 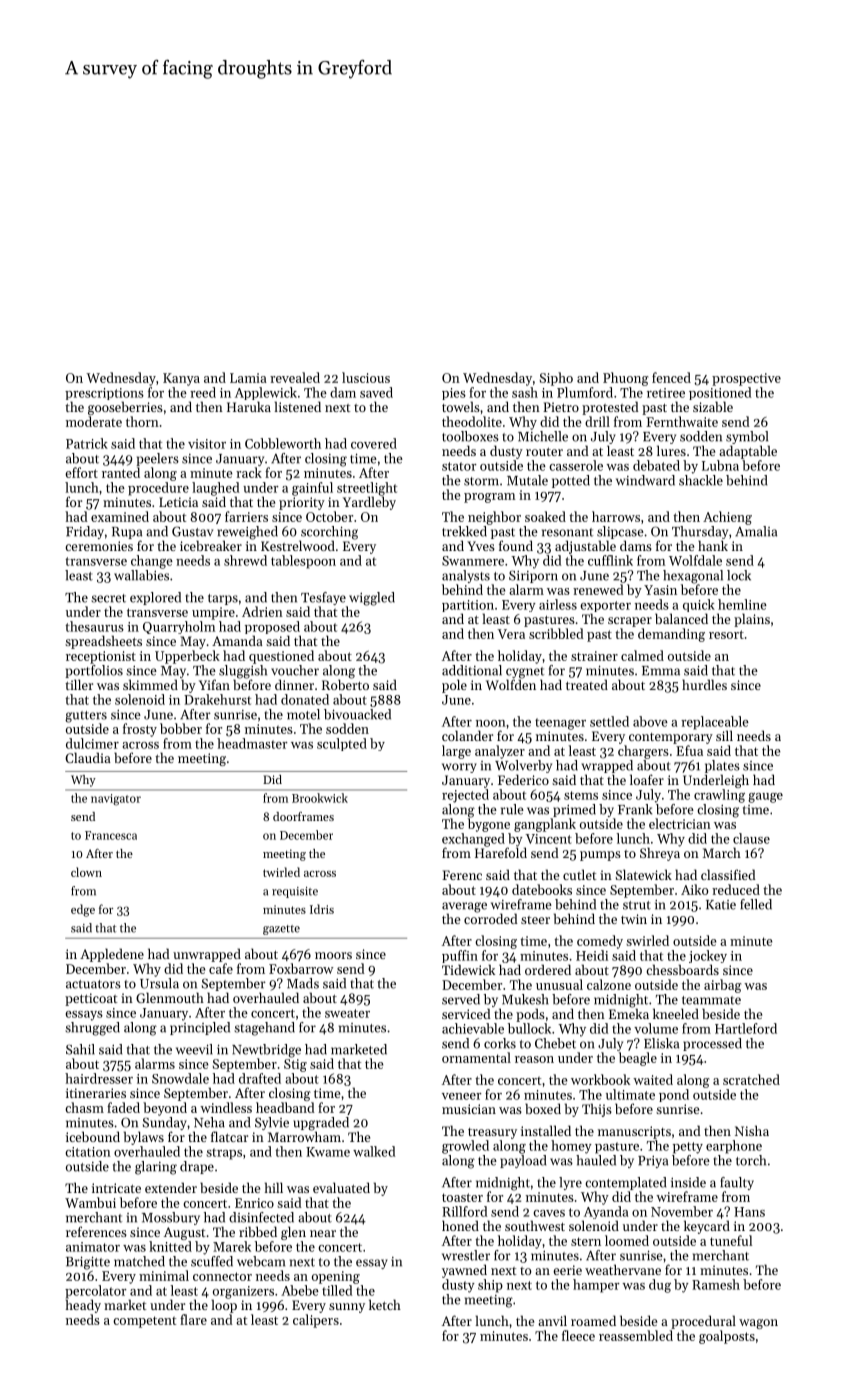 I want to click on Francesca, so click(x=111, y=835).
